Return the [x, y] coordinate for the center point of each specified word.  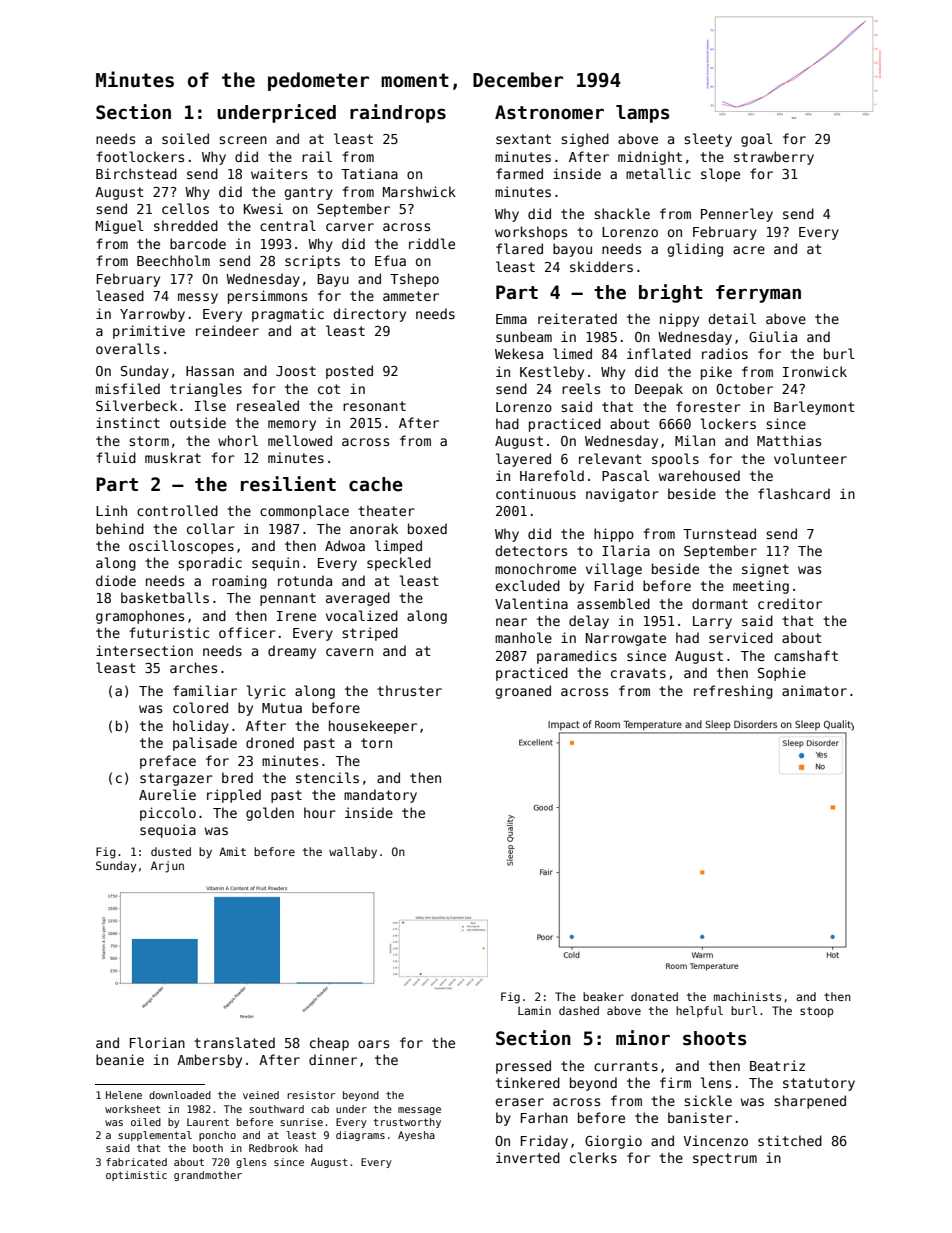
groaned [523, 692]
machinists [747, 996]
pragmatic [288, 315]
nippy [679, 320]
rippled [234, 796]
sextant [523, 139]
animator [814, 690]
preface [168, 762]
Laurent [208, 1122]
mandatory [380, 796]
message [419, 1111]
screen [243, 140]
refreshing [733, 692]
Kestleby [552, 373]
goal [757, 140]
